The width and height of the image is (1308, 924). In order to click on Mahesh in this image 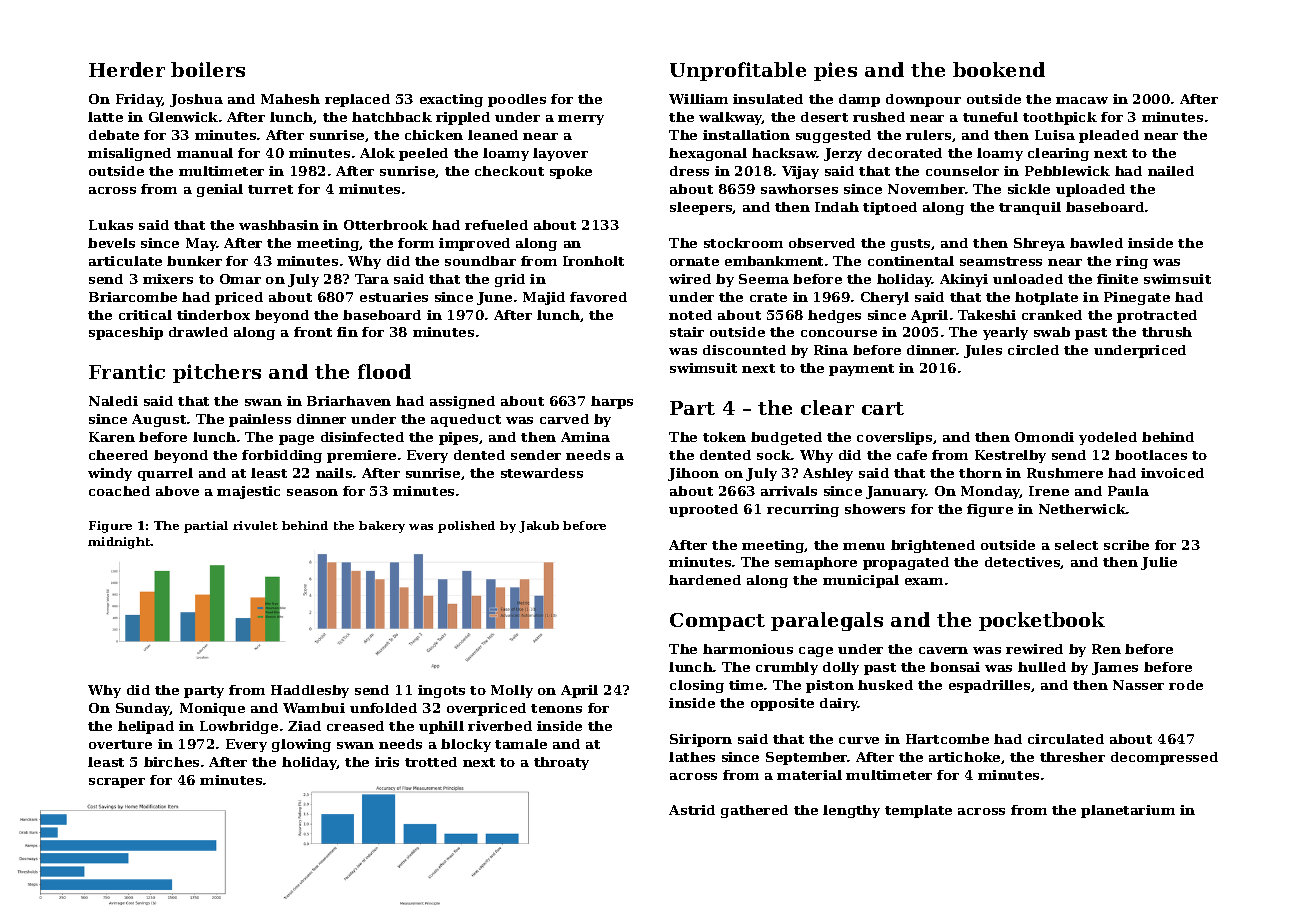, I will do `click(290, 99)`.
